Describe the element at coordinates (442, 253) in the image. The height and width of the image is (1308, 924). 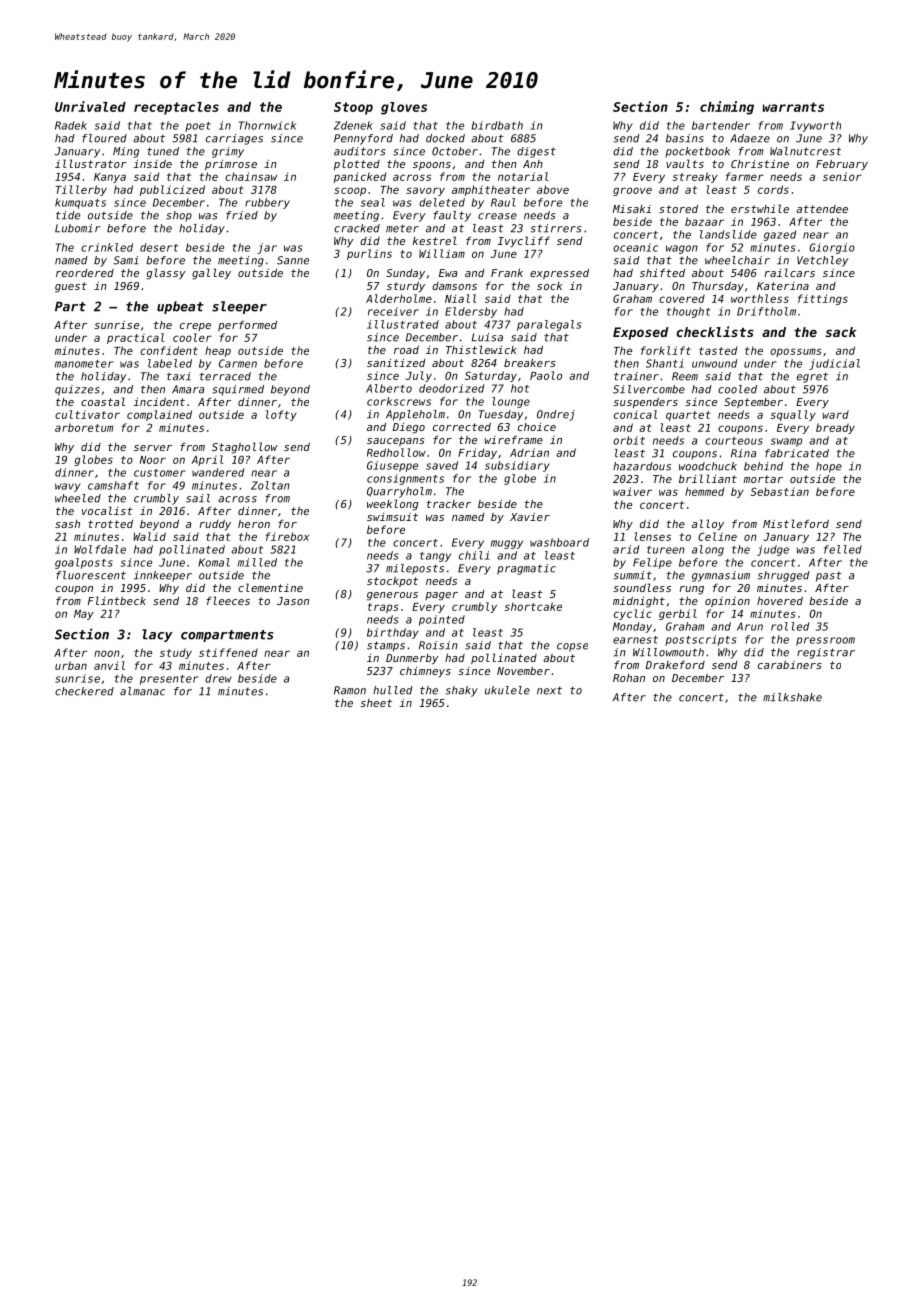
I see `William` at that location.
